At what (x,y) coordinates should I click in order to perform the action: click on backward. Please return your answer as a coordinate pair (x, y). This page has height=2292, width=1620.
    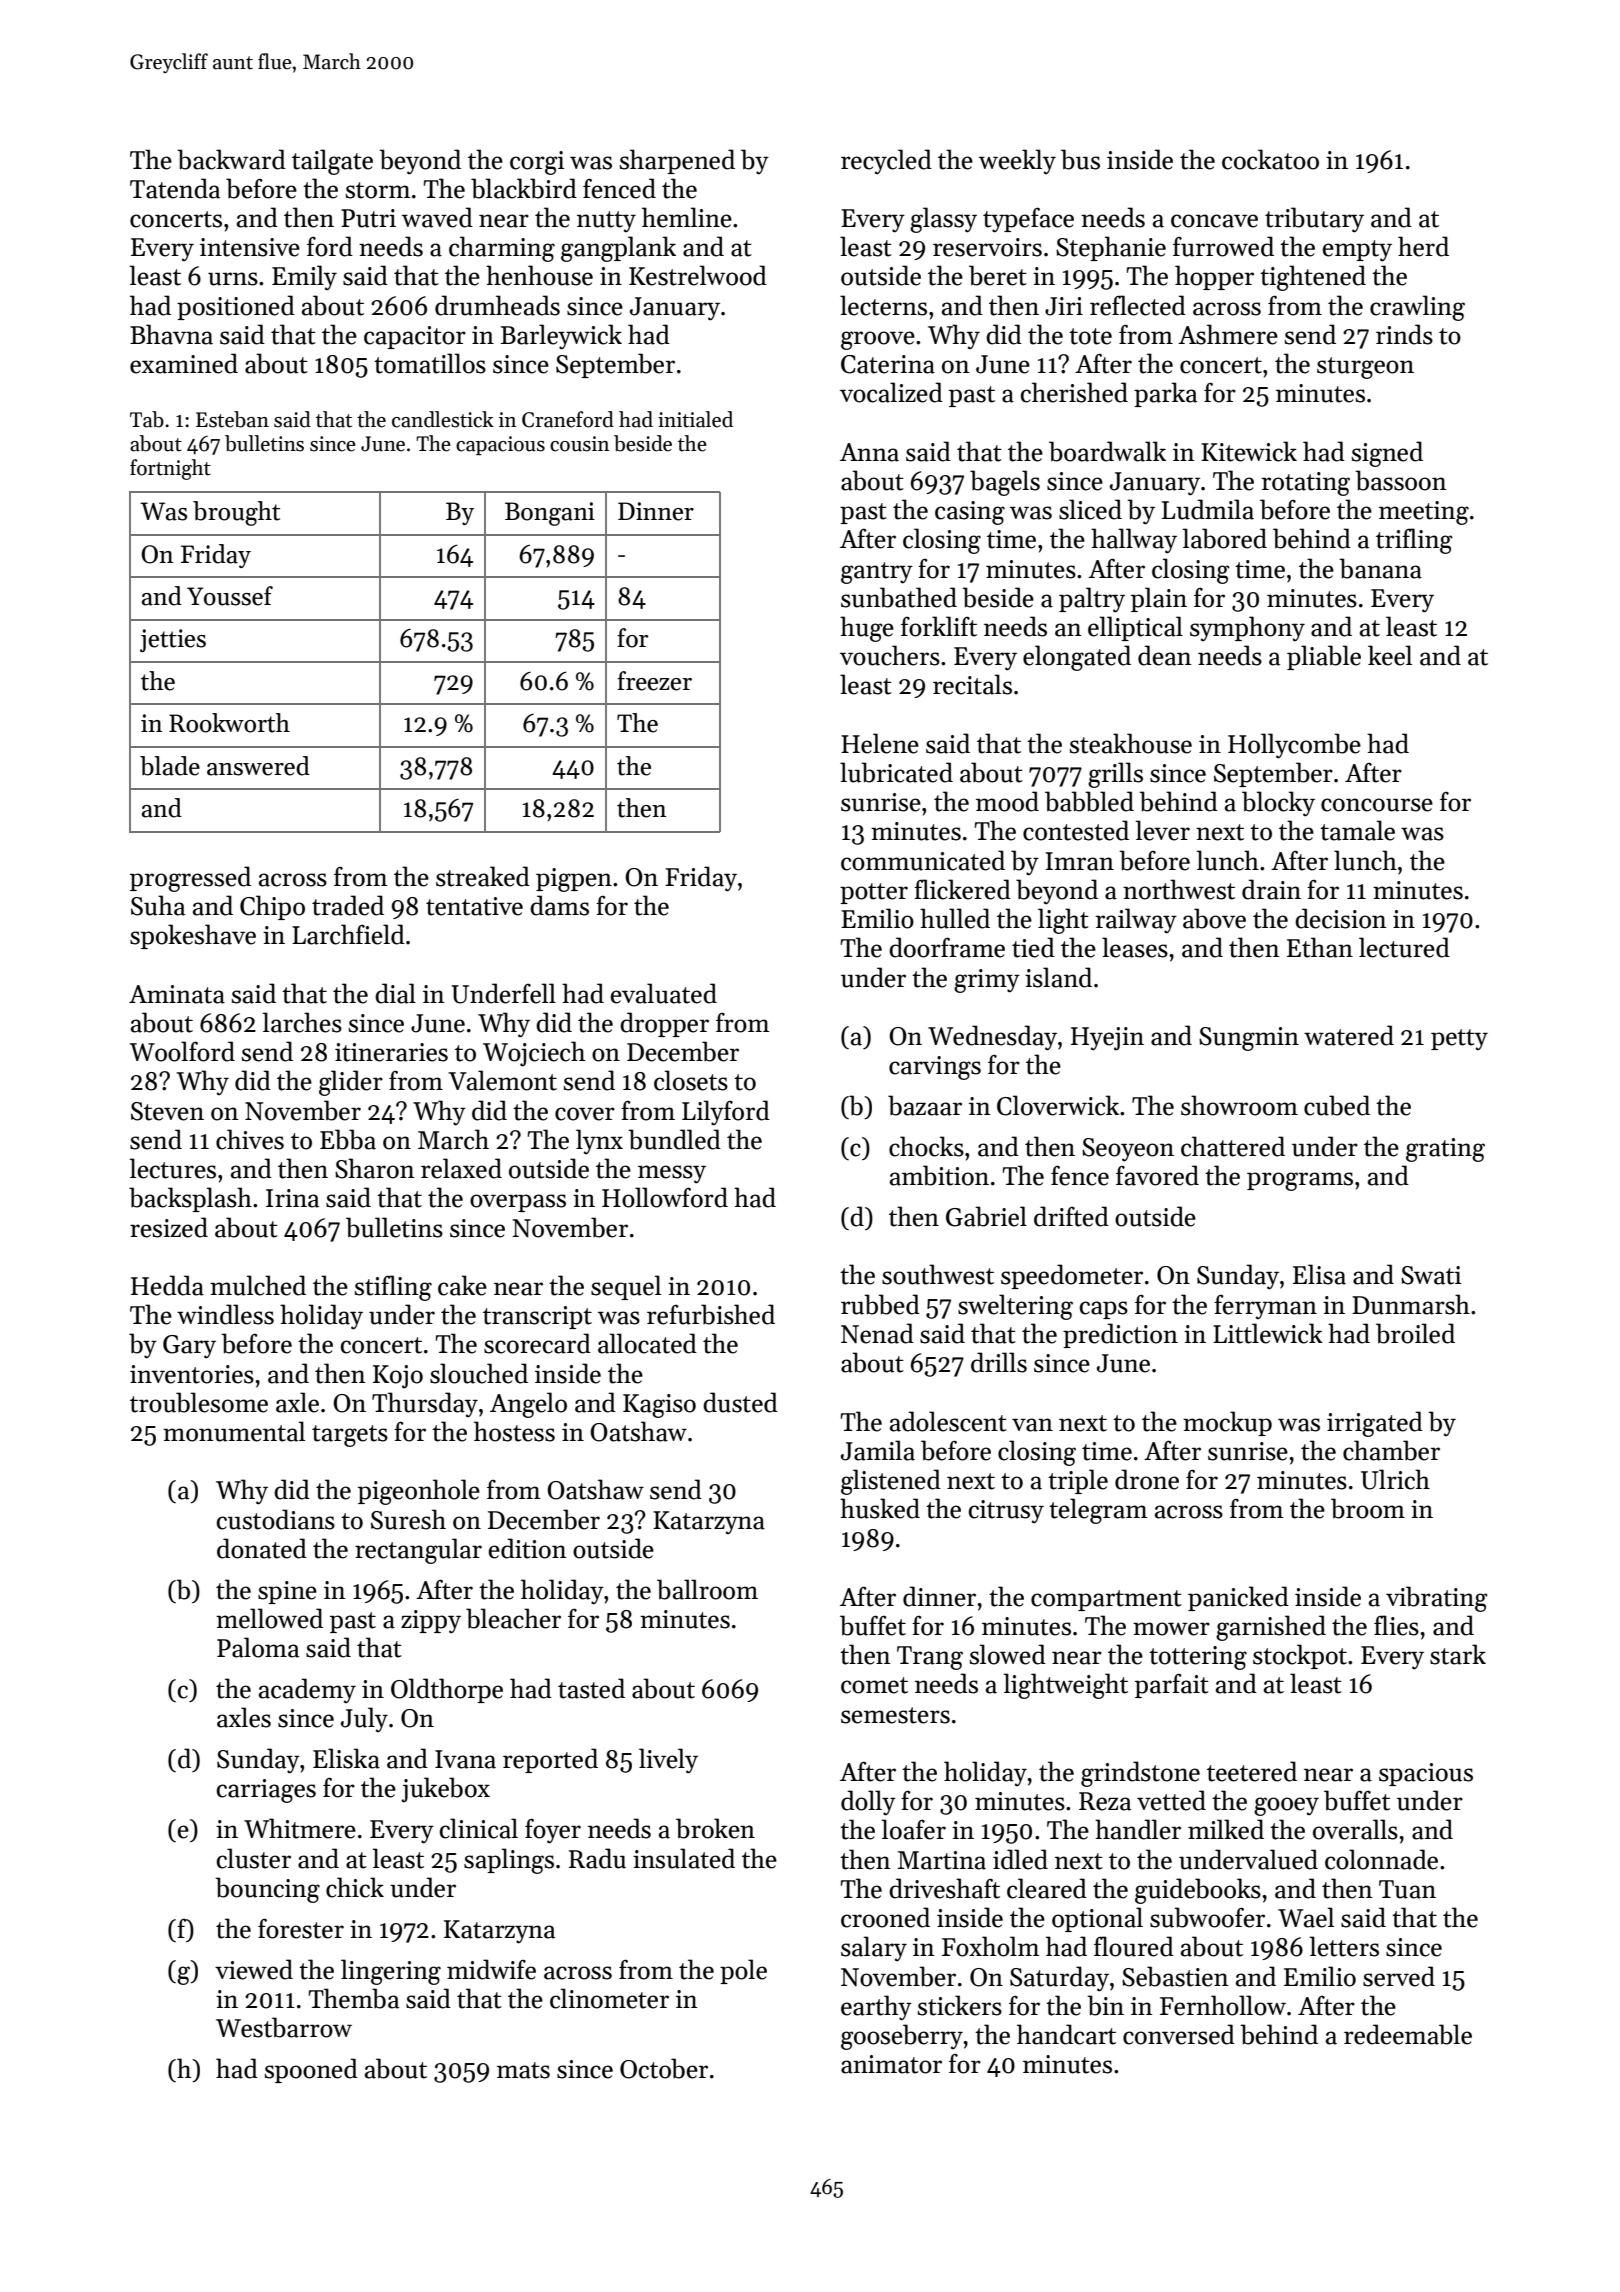
    Looking at the image, I should click on (231, 159).
